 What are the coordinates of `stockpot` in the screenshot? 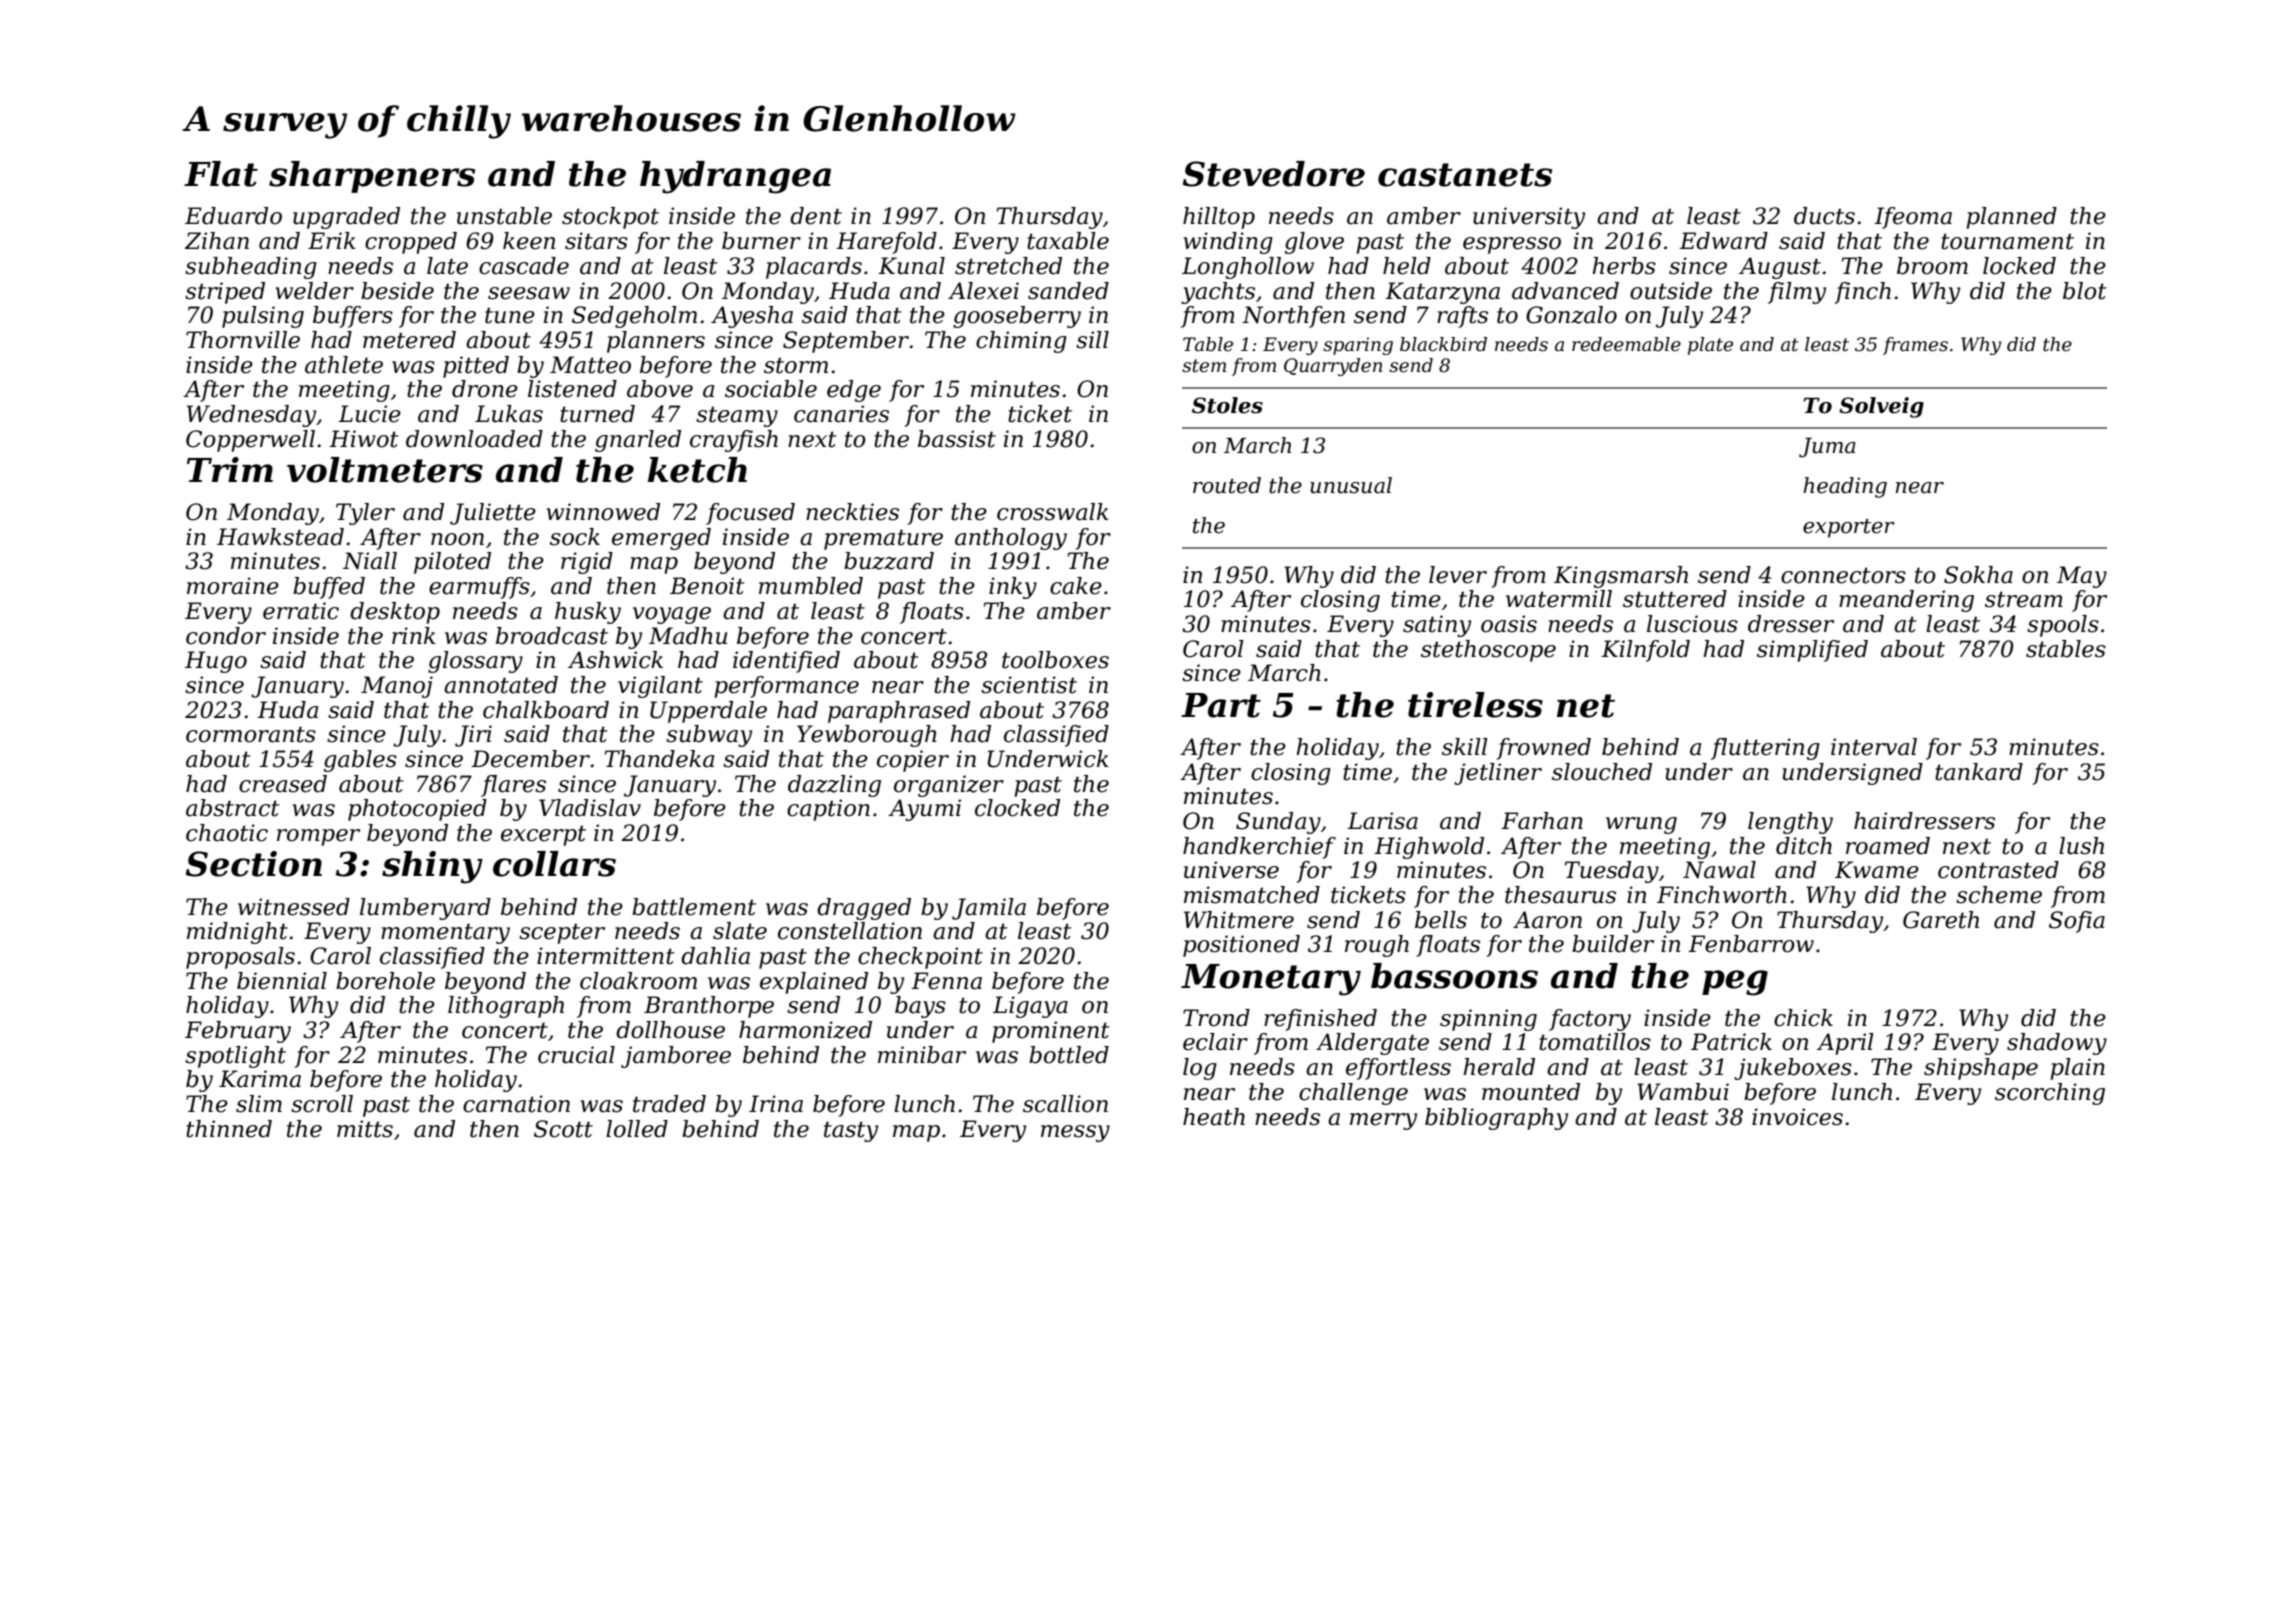 It's located at (610, 218).
